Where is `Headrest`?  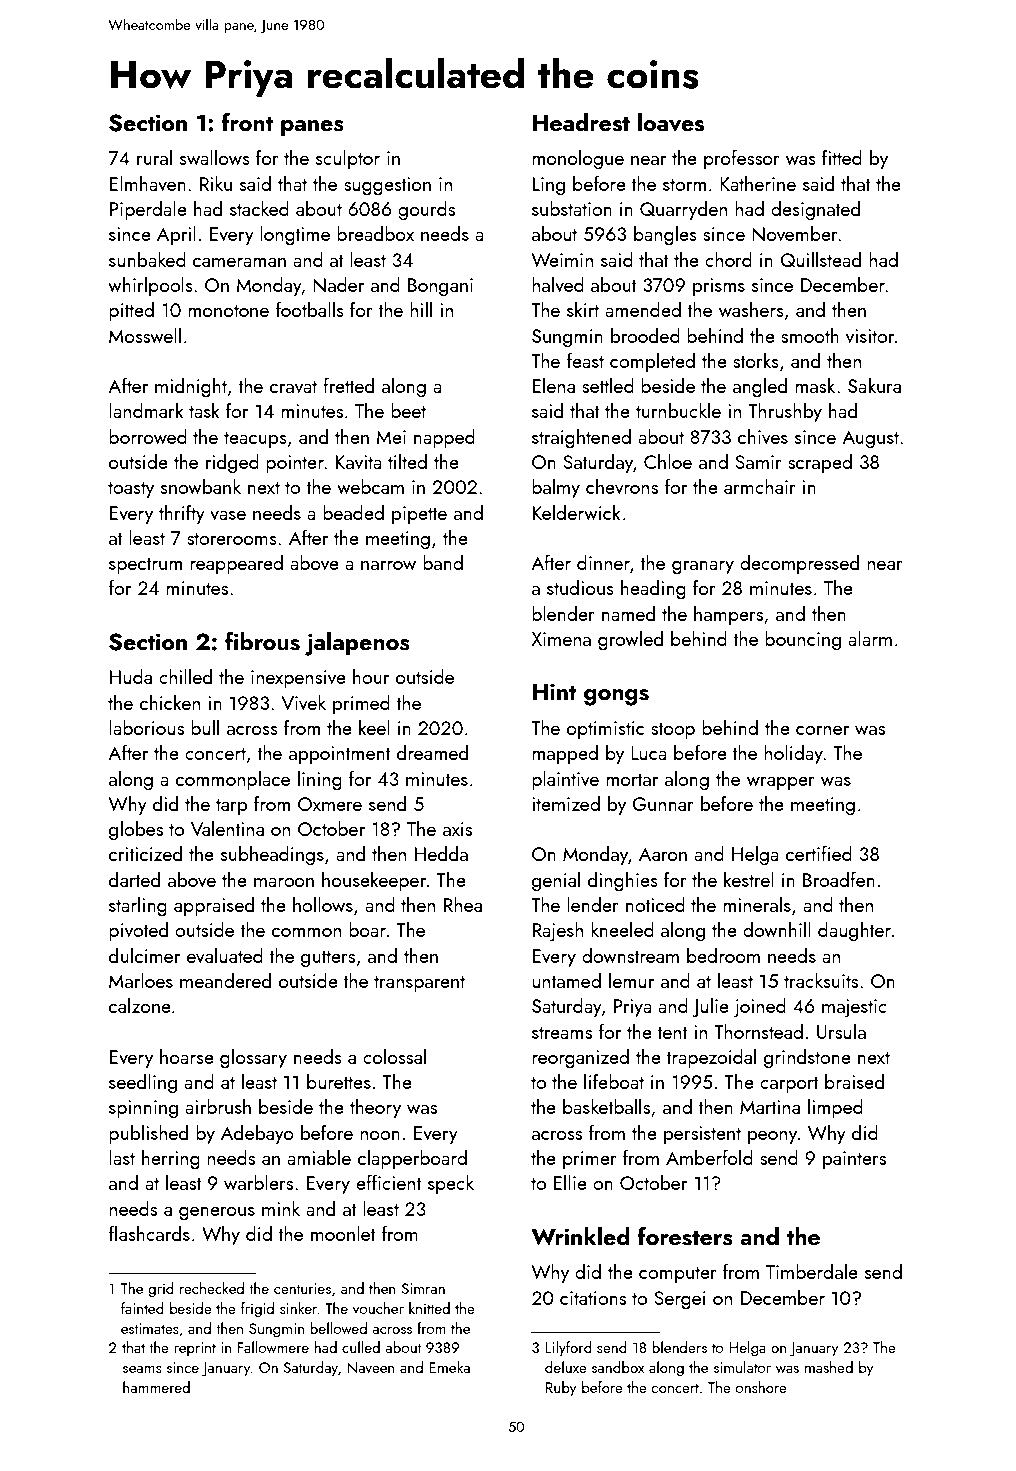
Headrest is located at coordinates (581, 122).
